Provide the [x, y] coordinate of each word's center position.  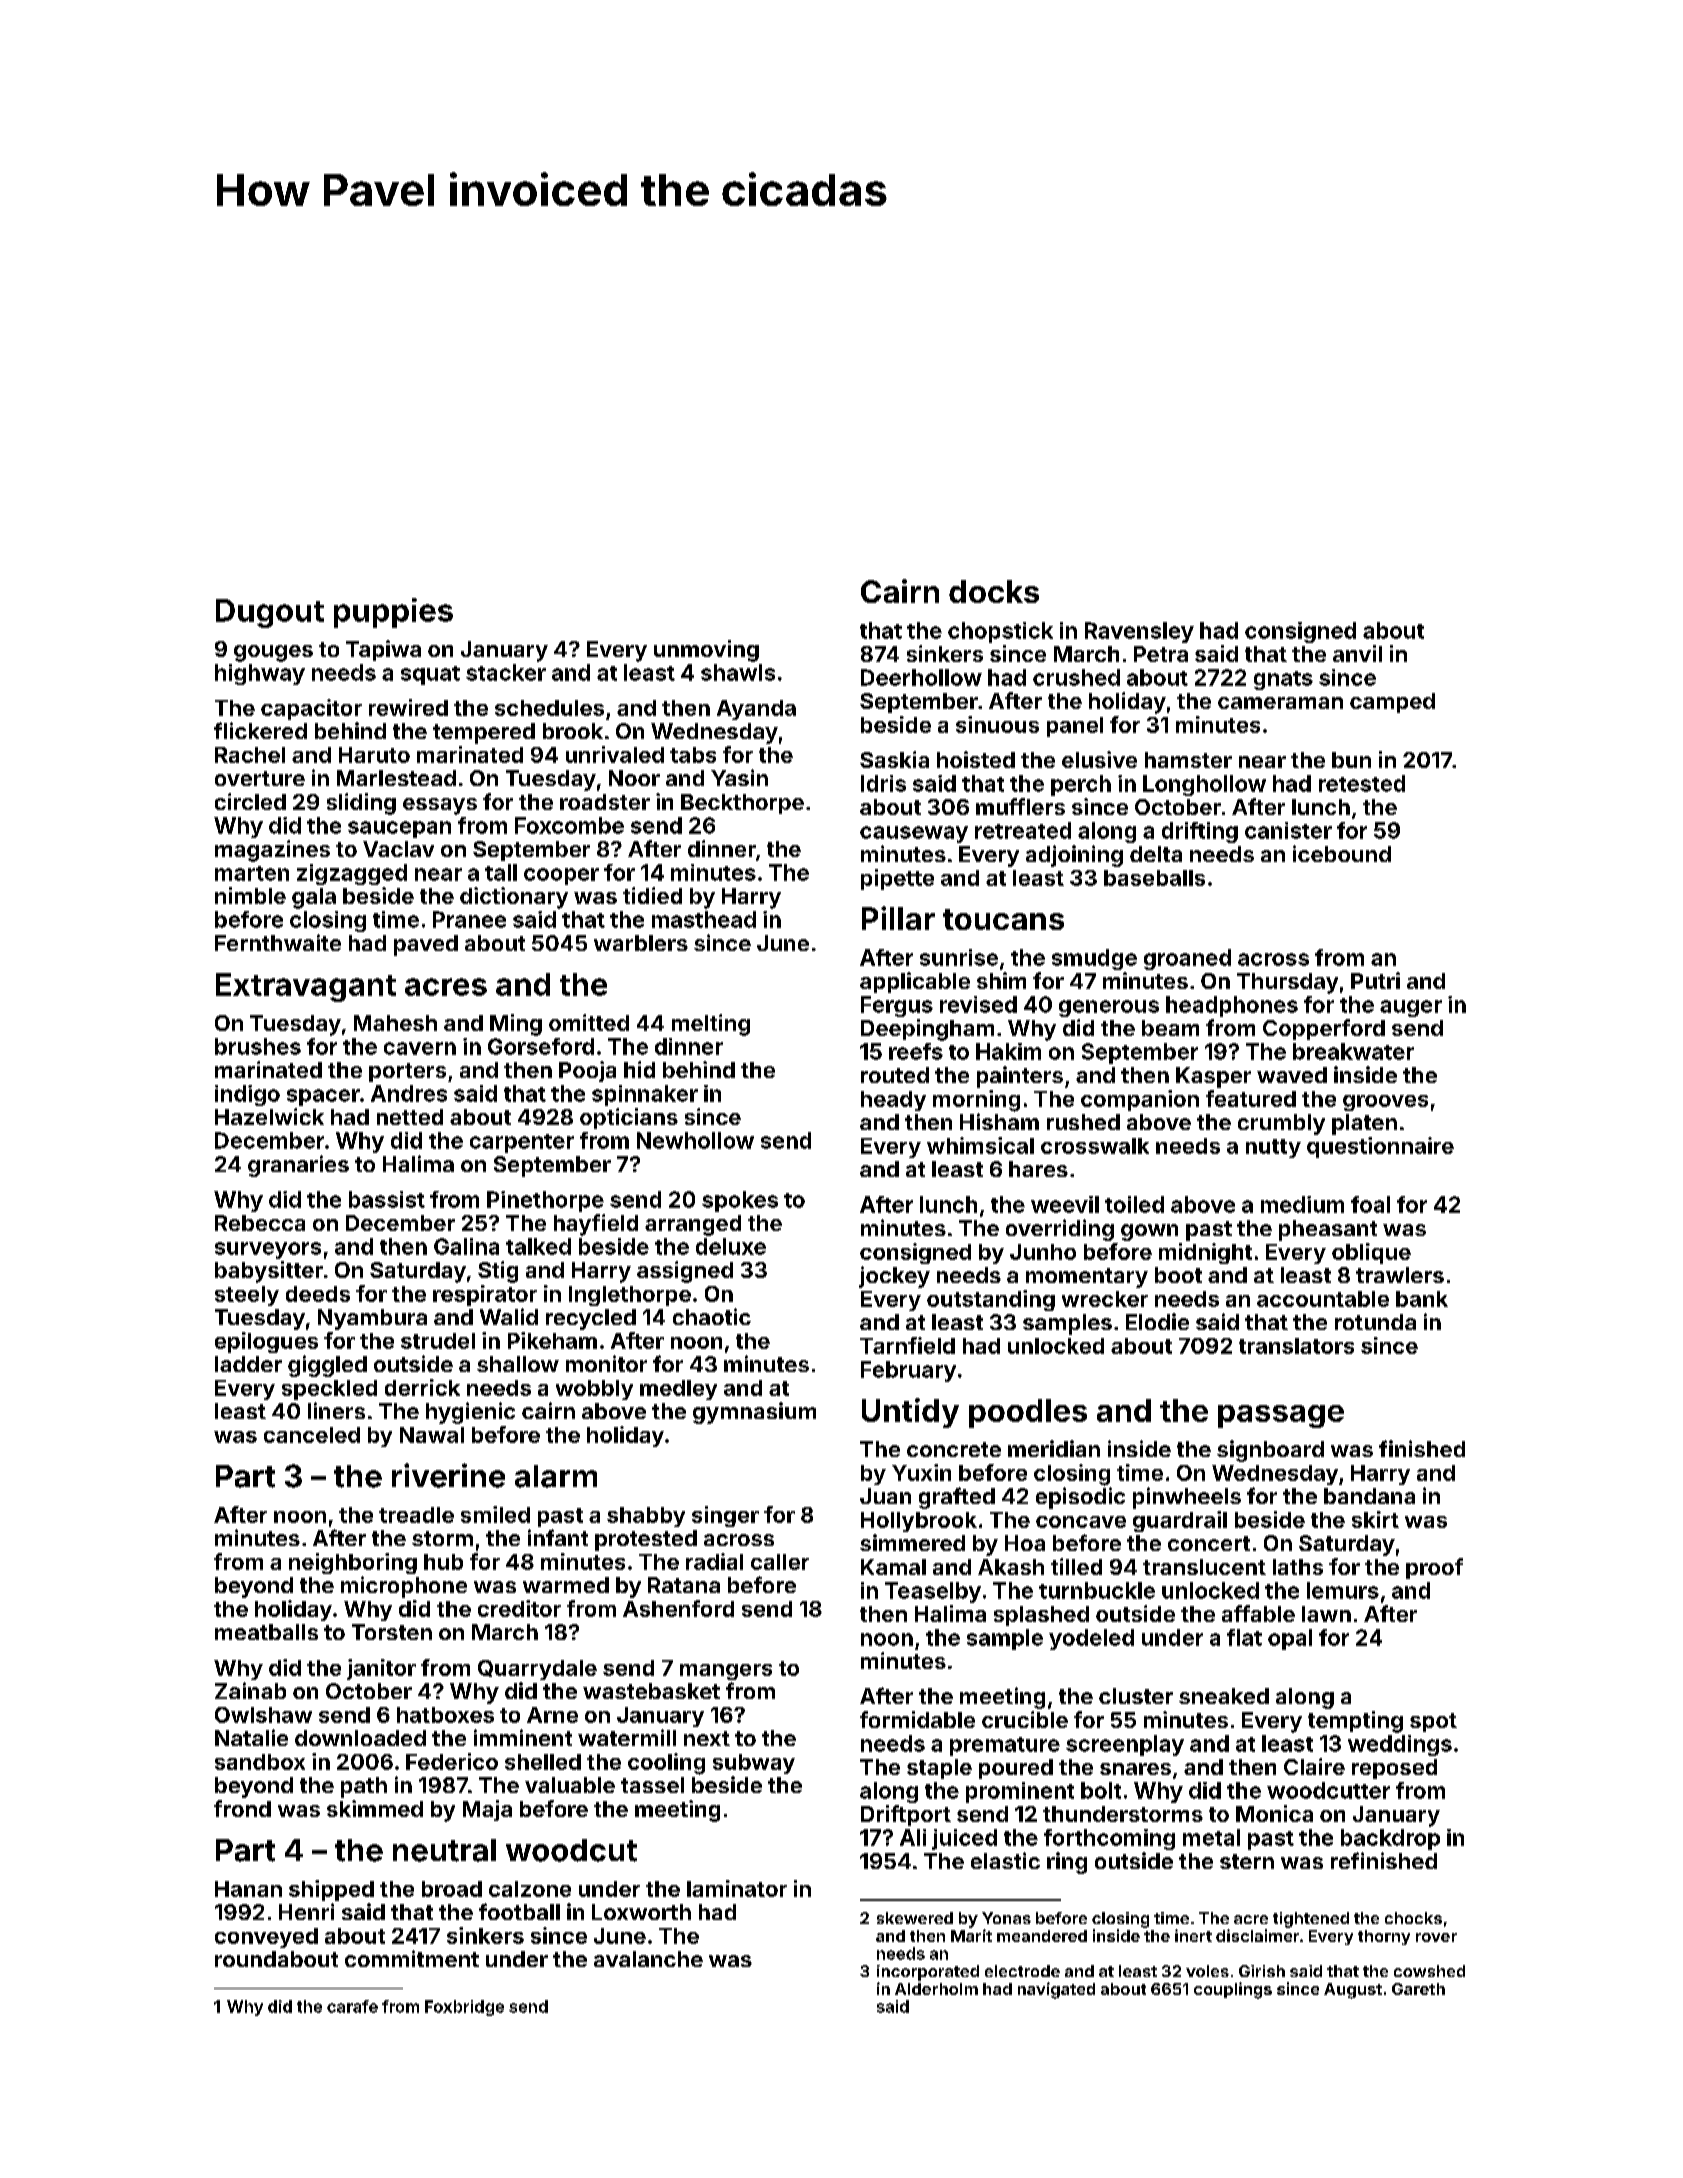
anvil [1357, 653]
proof [1434, 1568]
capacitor [311, 709]
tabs [693, 755]
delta [1156, 854]
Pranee [469, 919]
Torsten [392, 1632]
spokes [740, 1201]
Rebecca [260, 1223]
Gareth [1418, 1989]
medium [1302, 1204]
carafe [352, 2006]
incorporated [928, 1973]
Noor [634, 778]
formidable [917, 1719]
